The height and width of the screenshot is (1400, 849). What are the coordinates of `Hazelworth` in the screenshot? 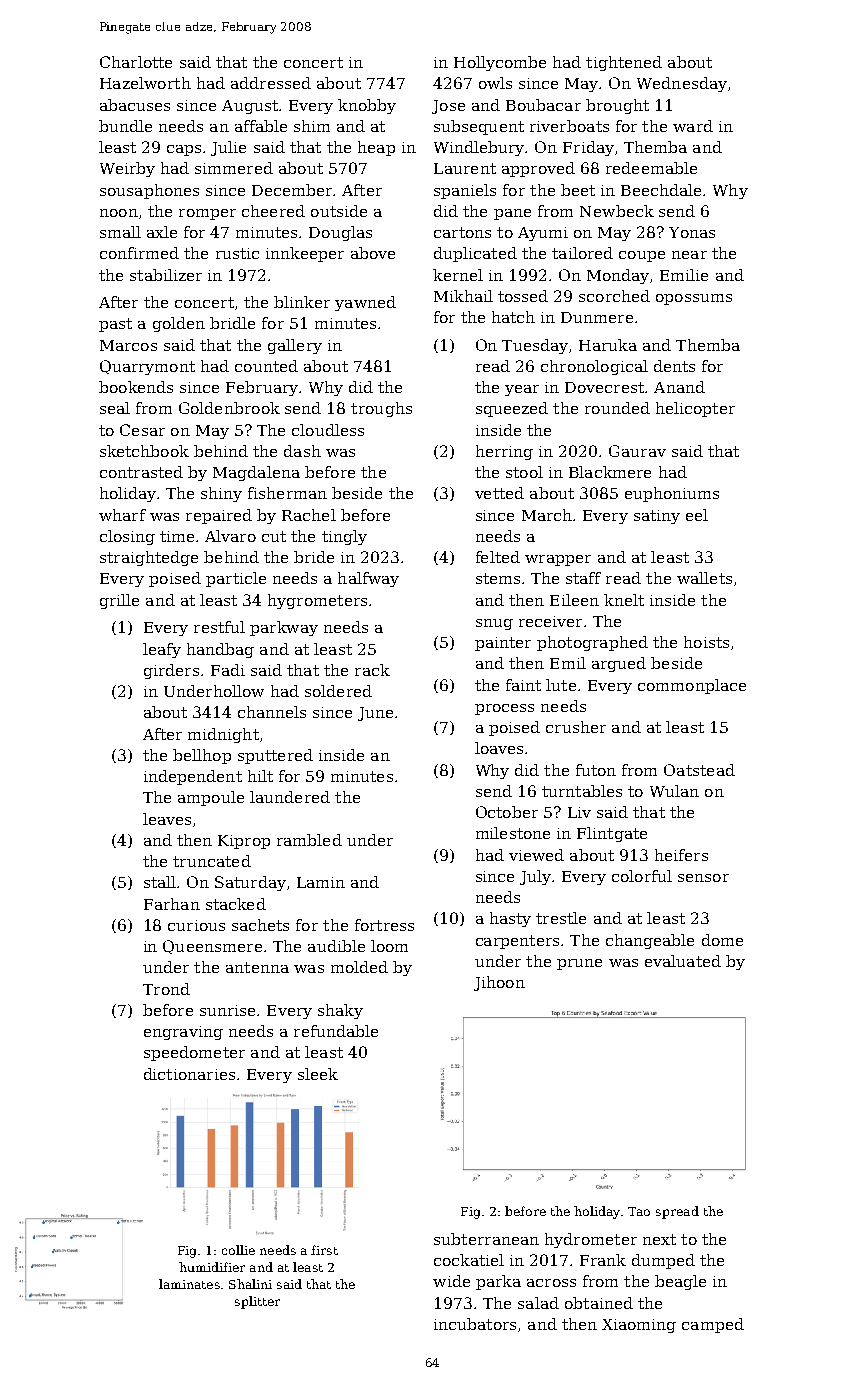 It's located at (145, 83).
